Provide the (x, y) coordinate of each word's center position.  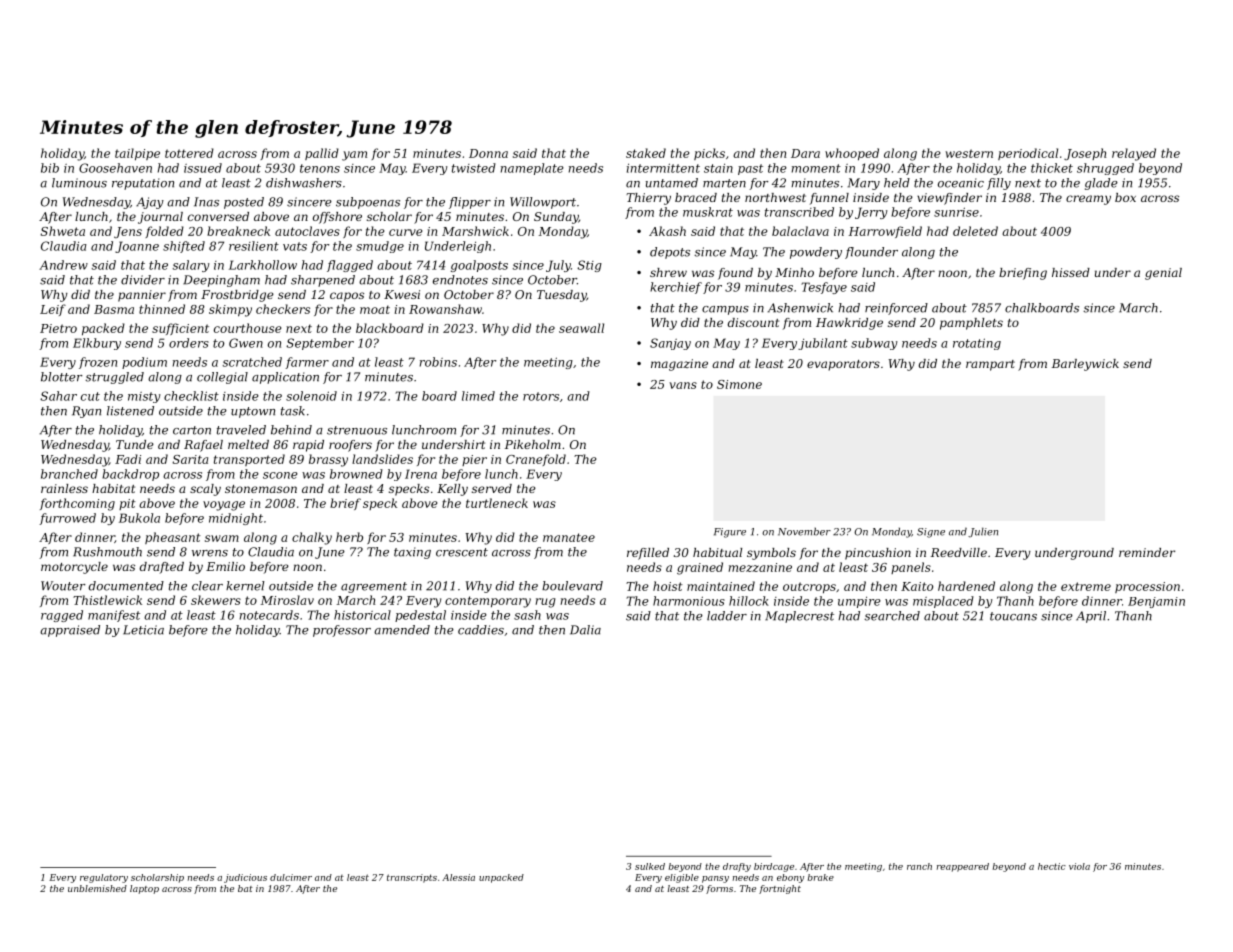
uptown (253, 412)
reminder (1147, 552)
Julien (983, 532)
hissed (1071, 272)
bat (245, 888)
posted (244, 203)
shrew (668, 272)
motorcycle (74, 568)
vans (683, 385)
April (1091, 617)
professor (342, 631)
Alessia (458, 877)
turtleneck (497, 503)
